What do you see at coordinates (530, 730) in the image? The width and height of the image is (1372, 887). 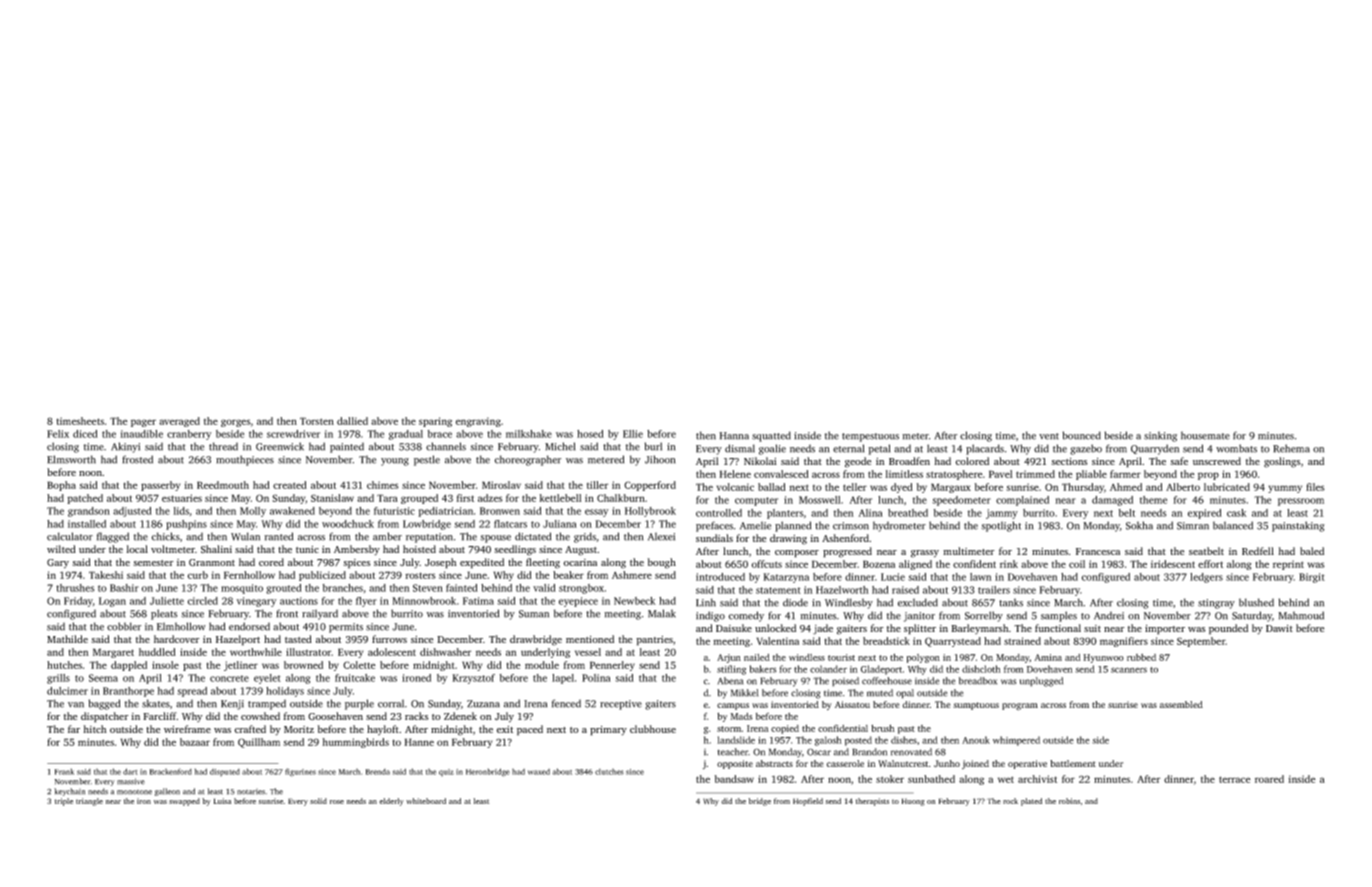 I see `paced` at bounding box center [530, 730].
